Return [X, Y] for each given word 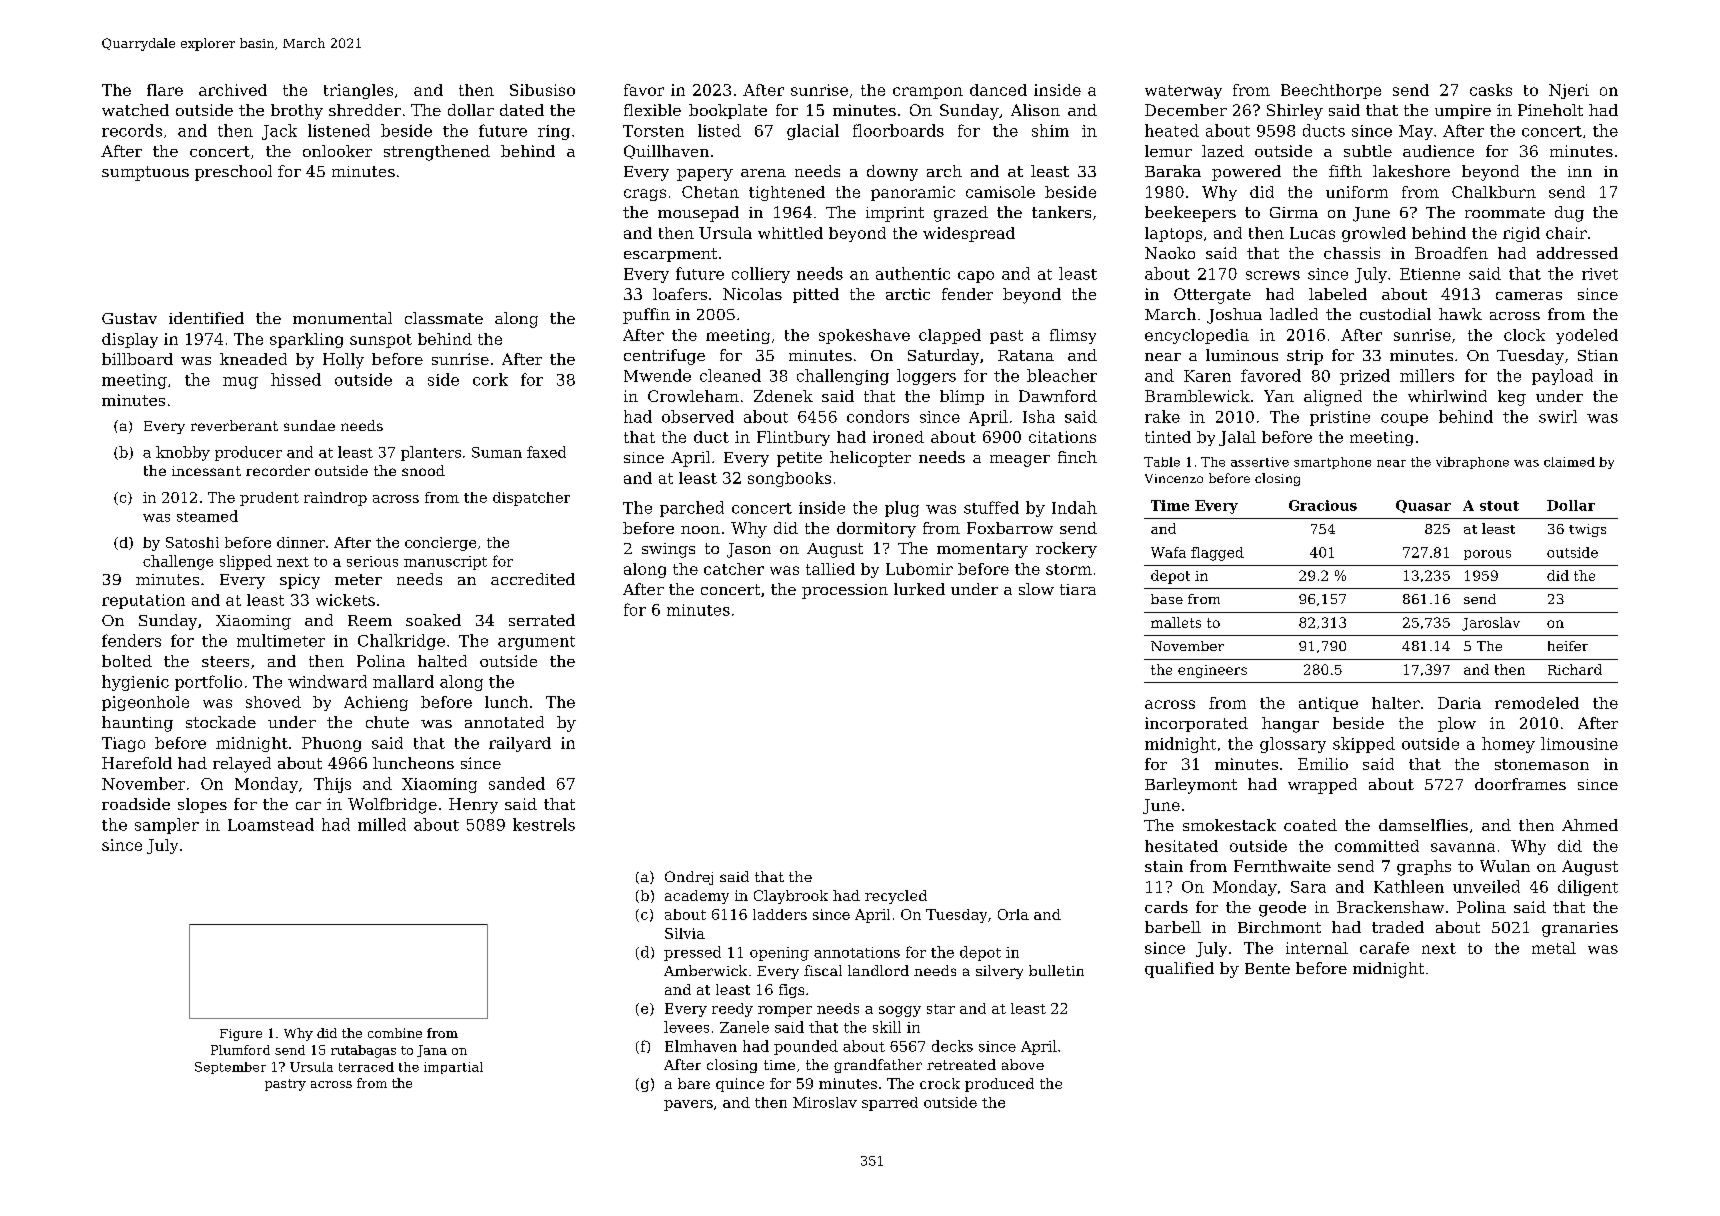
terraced [366, 1067]
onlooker [337, 151]
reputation [143, 601]
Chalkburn [1494, 192]
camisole [1000, 192]
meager [1020, 461]
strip [1305, 357]
